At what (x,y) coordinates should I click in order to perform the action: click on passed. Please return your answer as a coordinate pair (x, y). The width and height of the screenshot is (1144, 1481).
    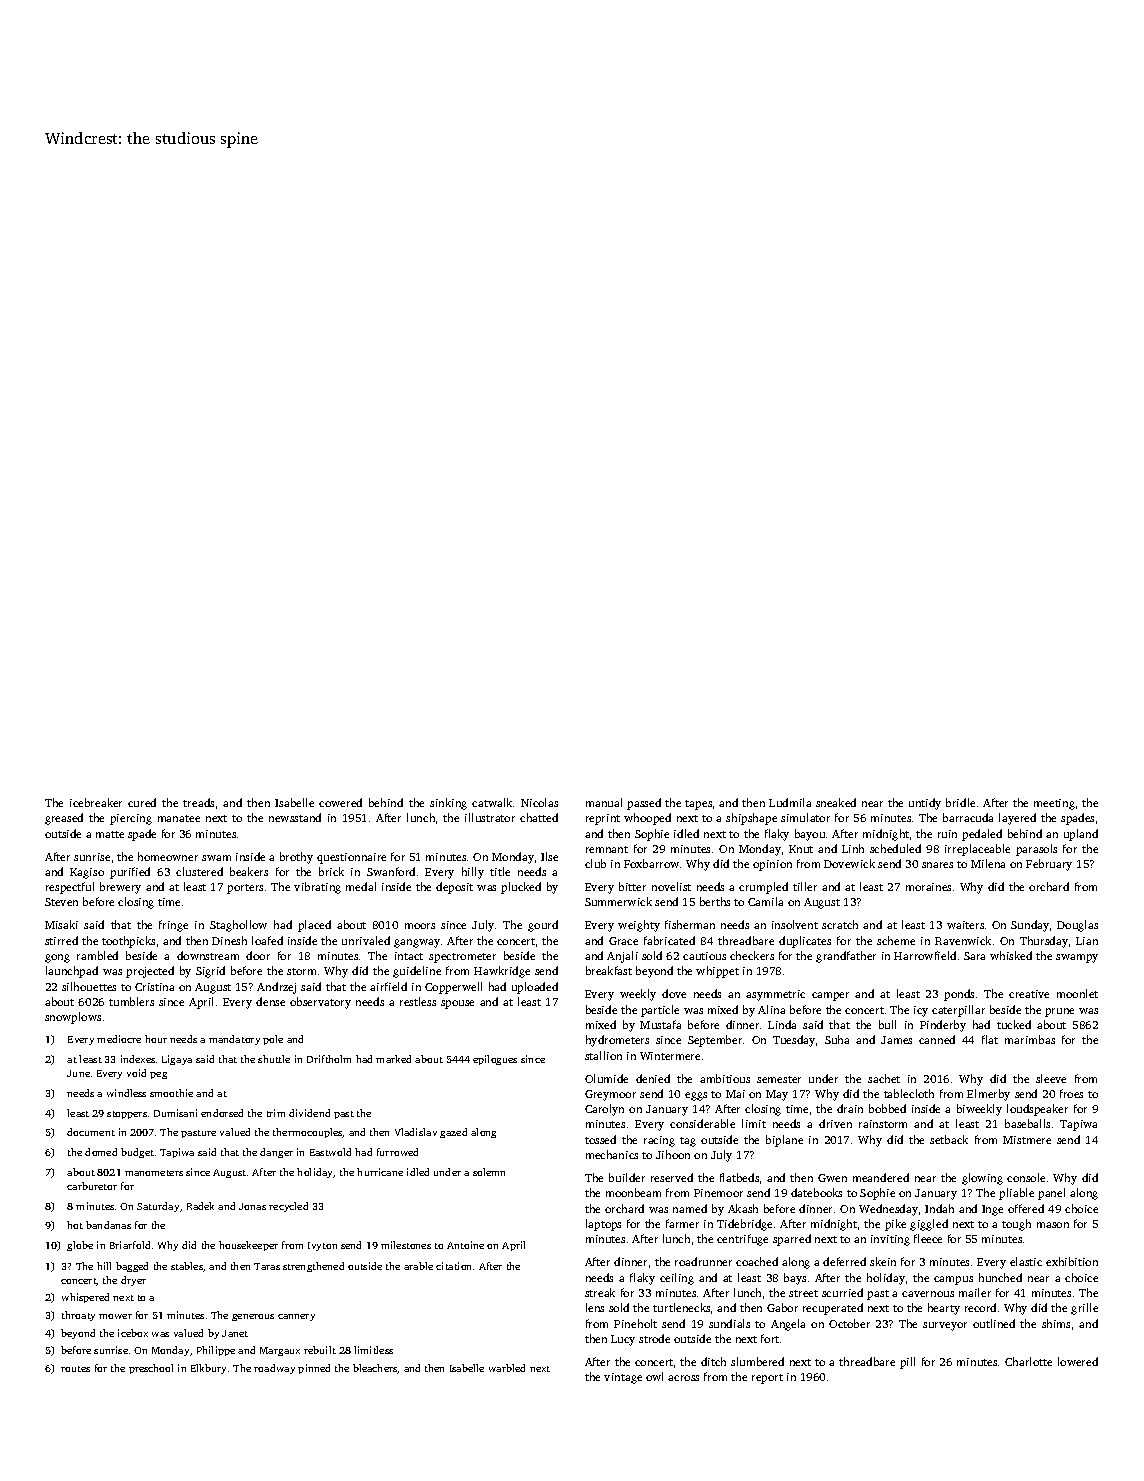
    Looking at the image, I should click on (644, 804).
